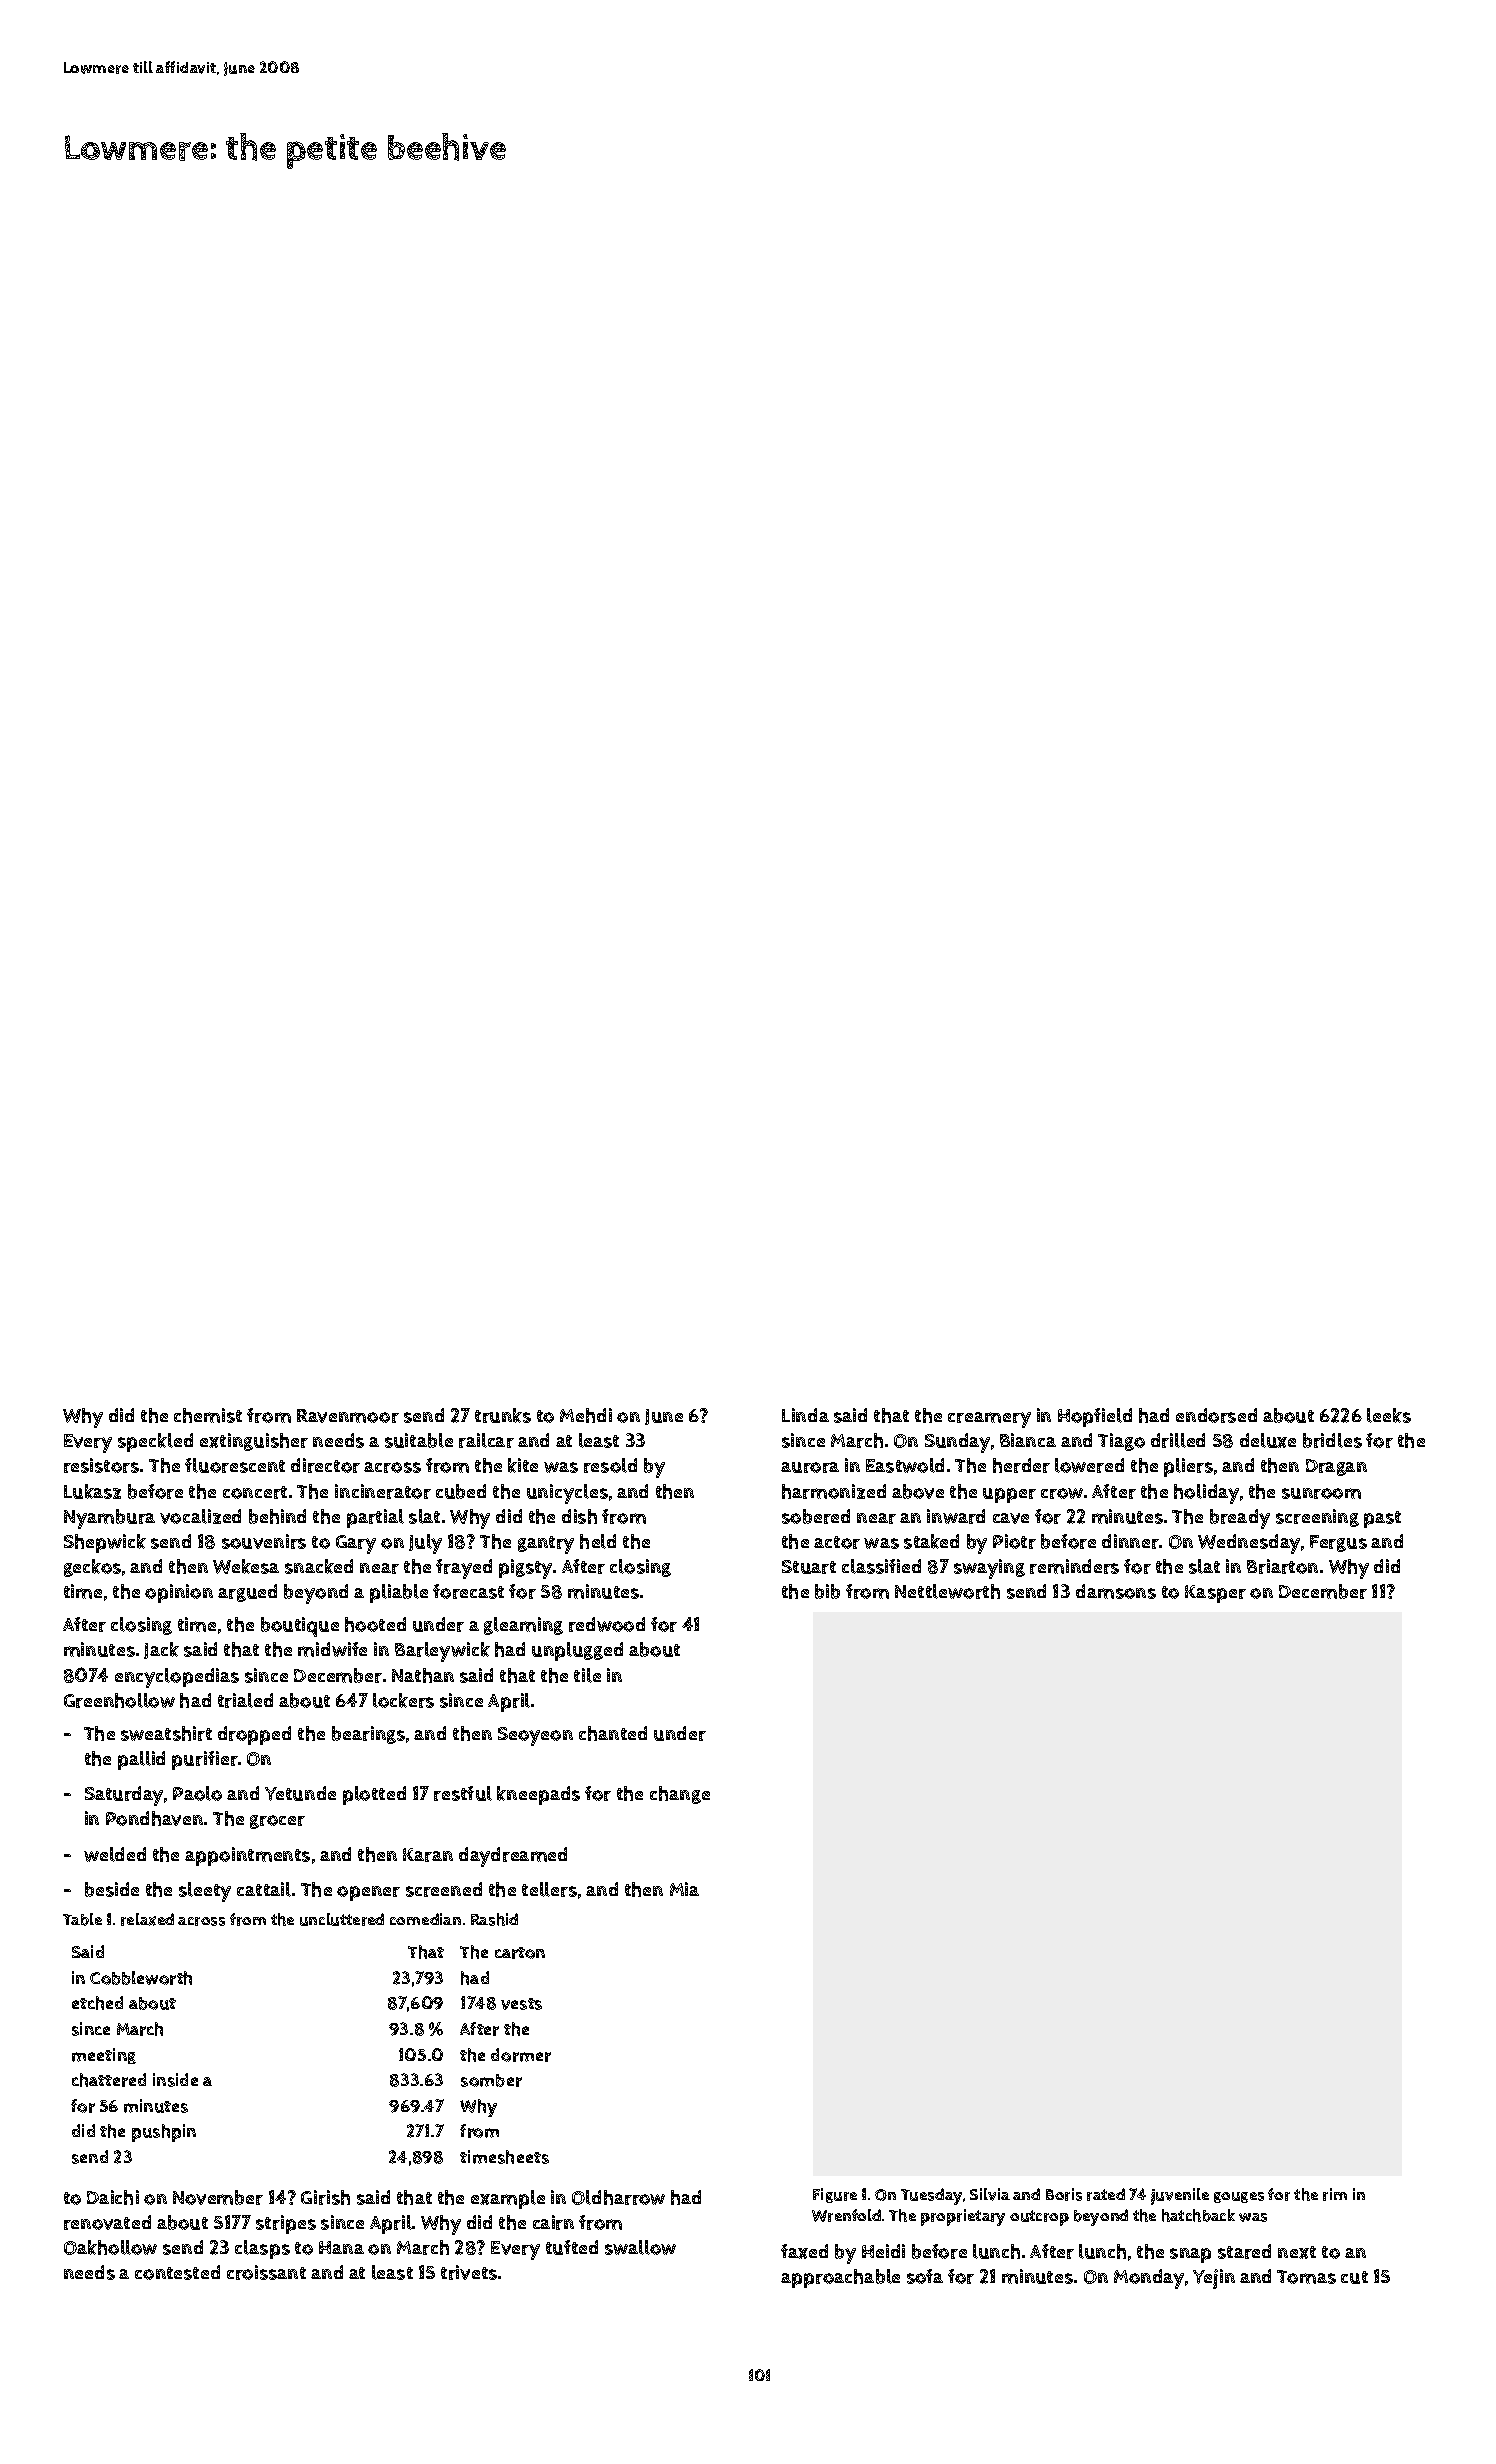 This screenshot has width=1496, height=2464. Describe the element at coordinates (266, 2272) in the screenshot. I see `croissant` at that location.
